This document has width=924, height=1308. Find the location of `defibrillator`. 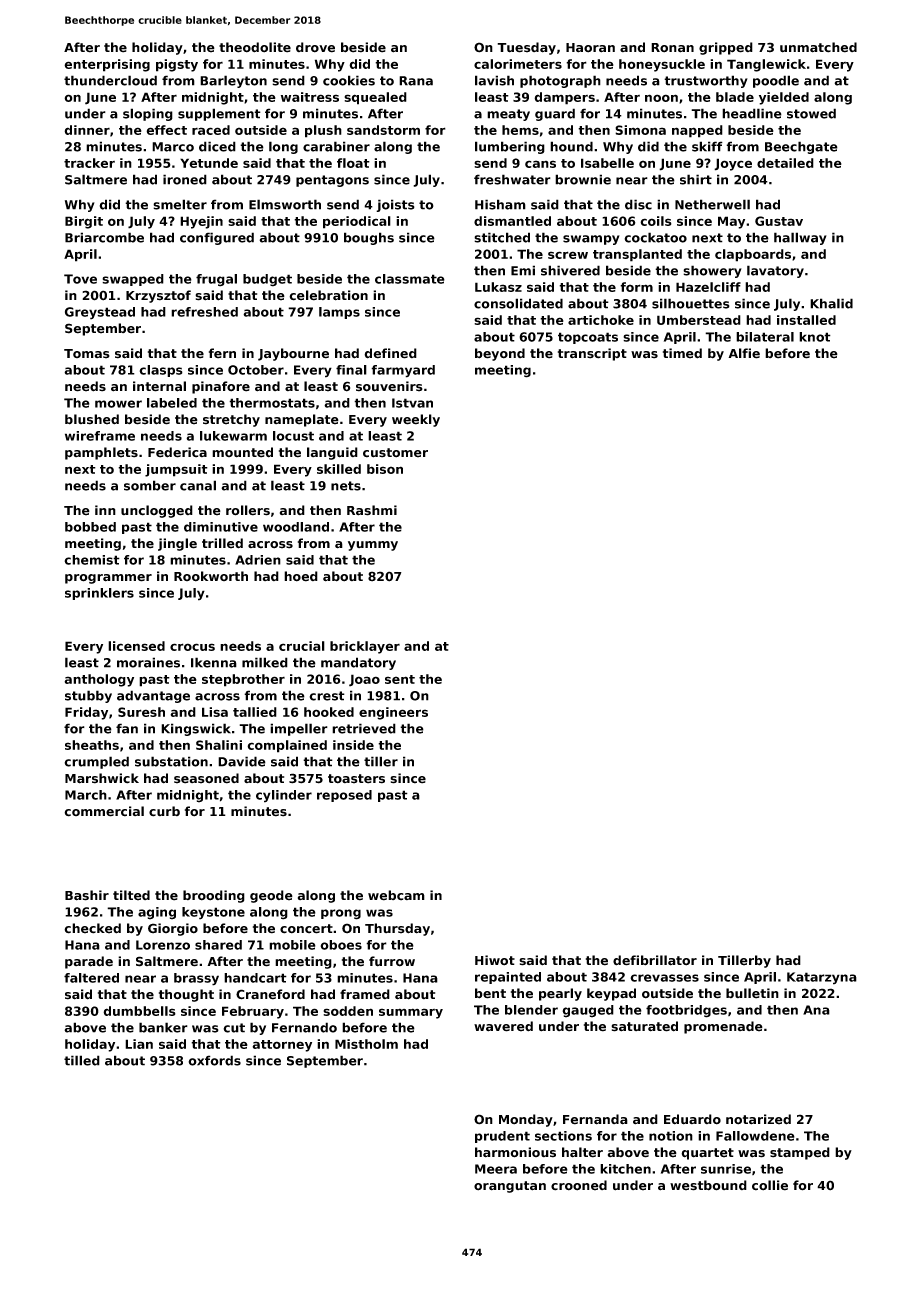

defibrillator is located at coordinates (655, 960).
